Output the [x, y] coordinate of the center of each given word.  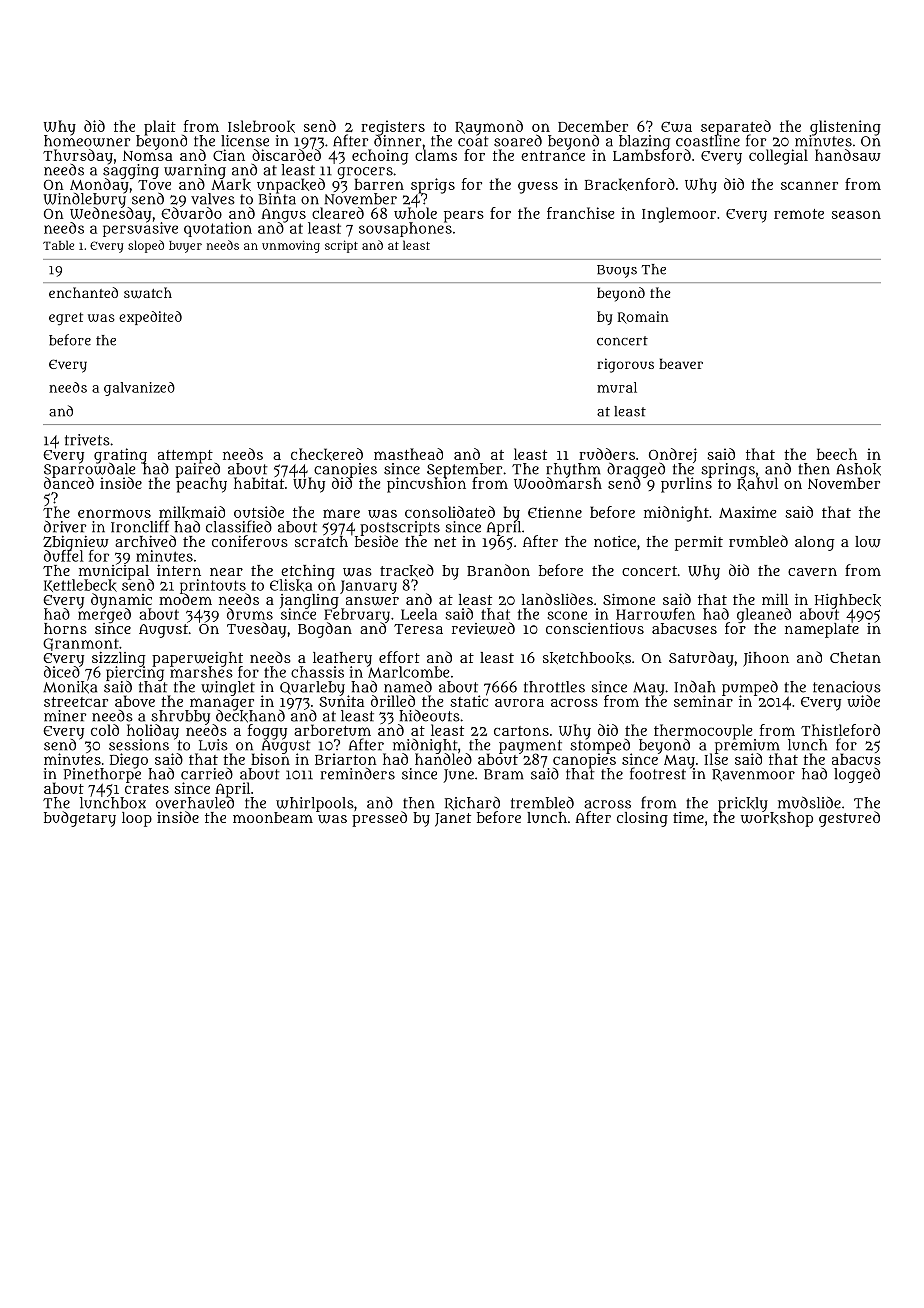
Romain [643, 317]
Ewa [676, 127]
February [357, 616]
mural [617, 387]
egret [66, 318]
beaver [681, 363]
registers [393, 127]
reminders [358, 774]
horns [65, 628]
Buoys [617, 271]
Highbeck [848, 601]
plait [160, 127]
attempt [185, 456]
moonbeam [273, 817]
